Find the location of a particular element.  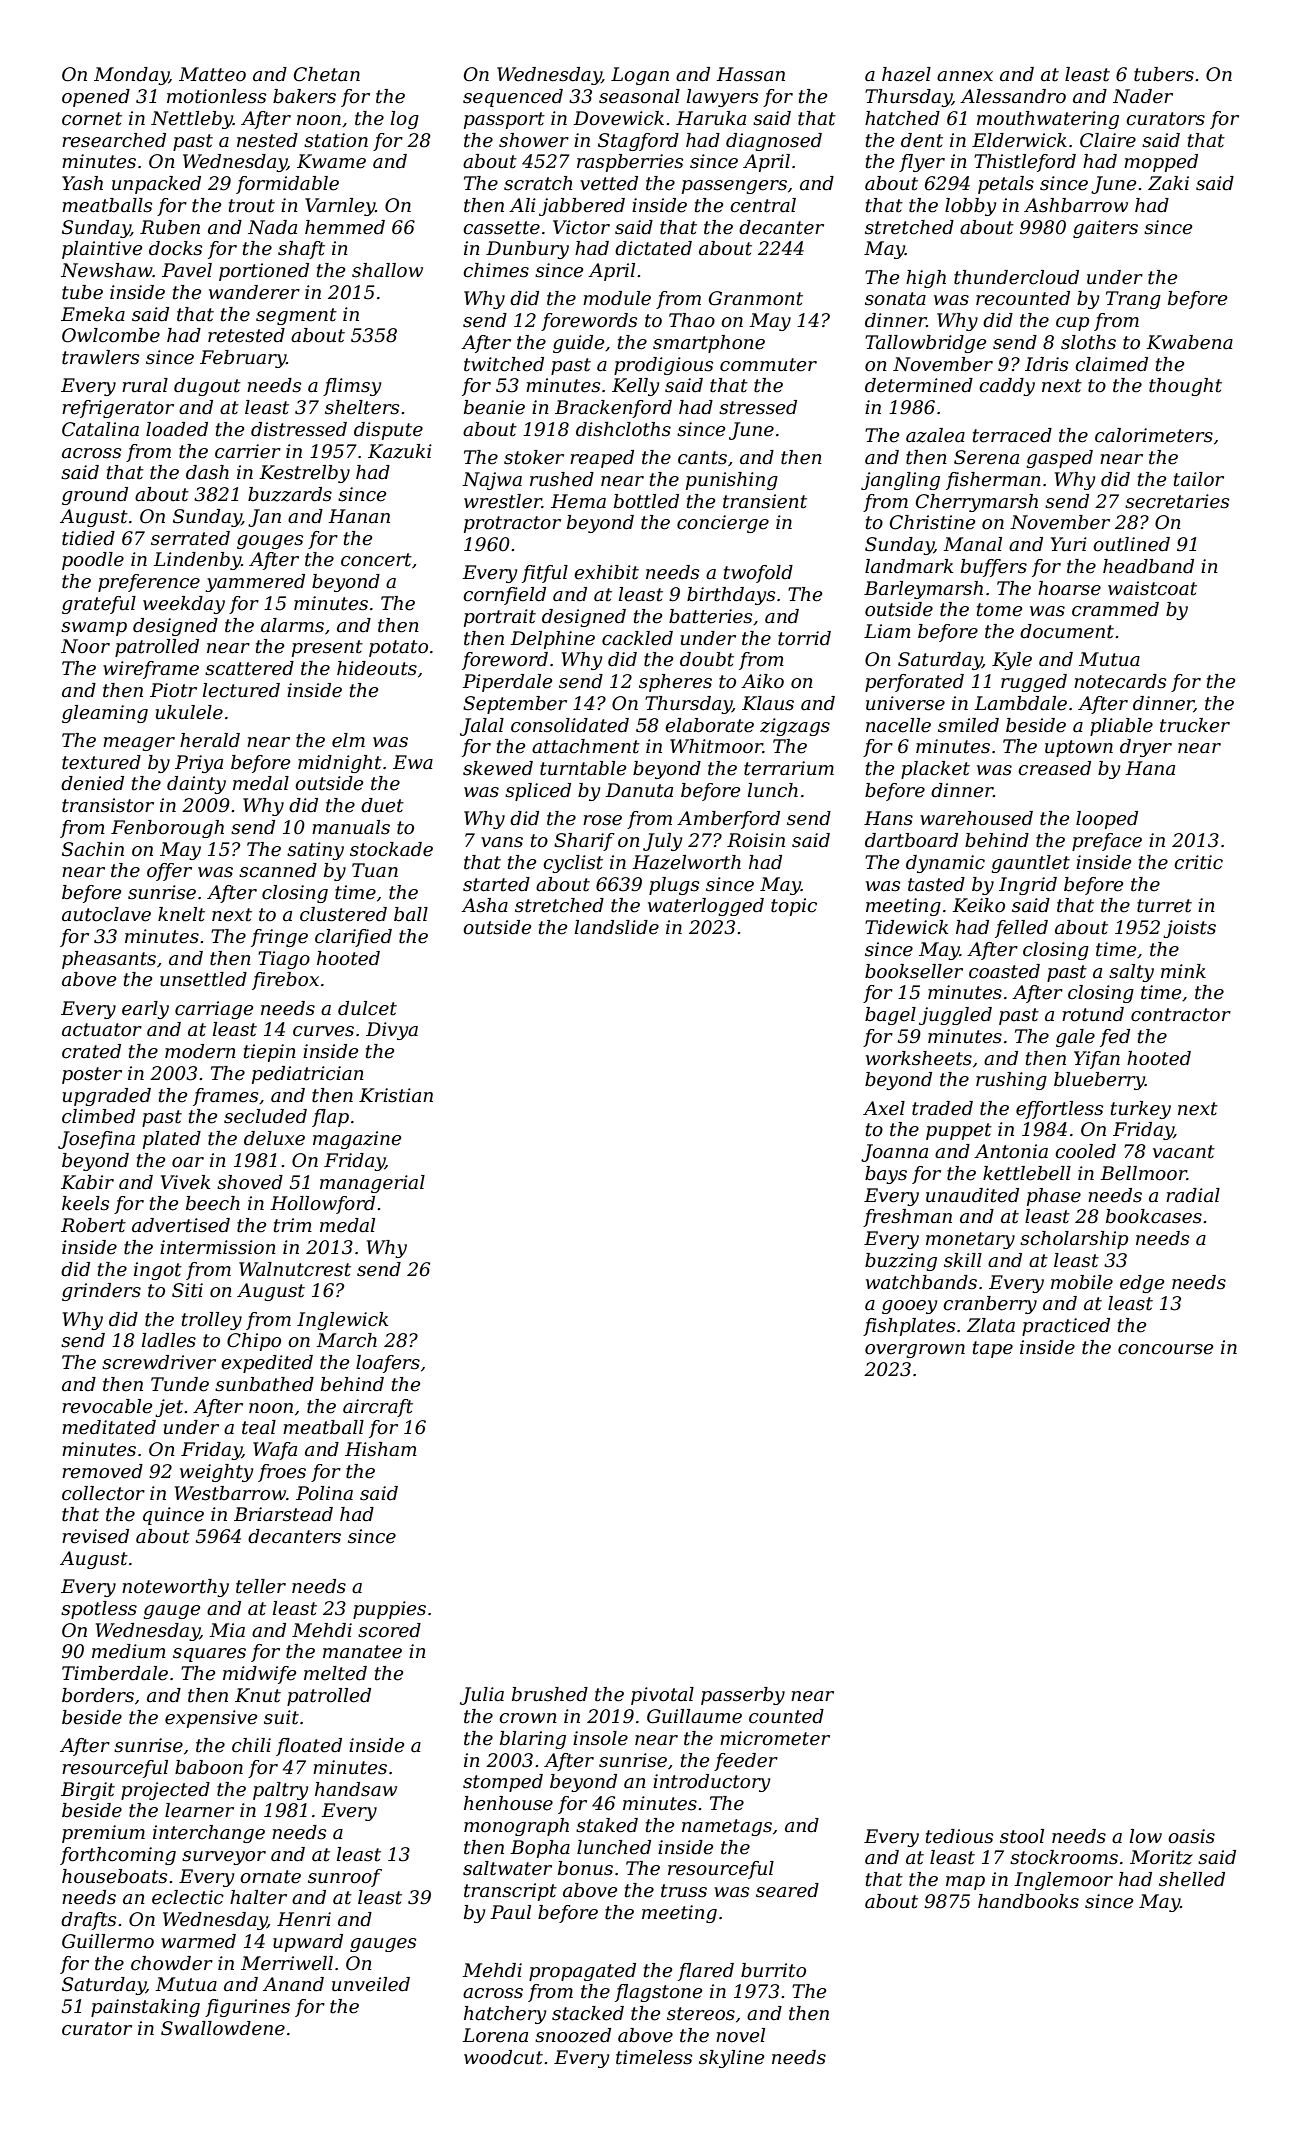

pheasants is located at coordinates (109, 960).
